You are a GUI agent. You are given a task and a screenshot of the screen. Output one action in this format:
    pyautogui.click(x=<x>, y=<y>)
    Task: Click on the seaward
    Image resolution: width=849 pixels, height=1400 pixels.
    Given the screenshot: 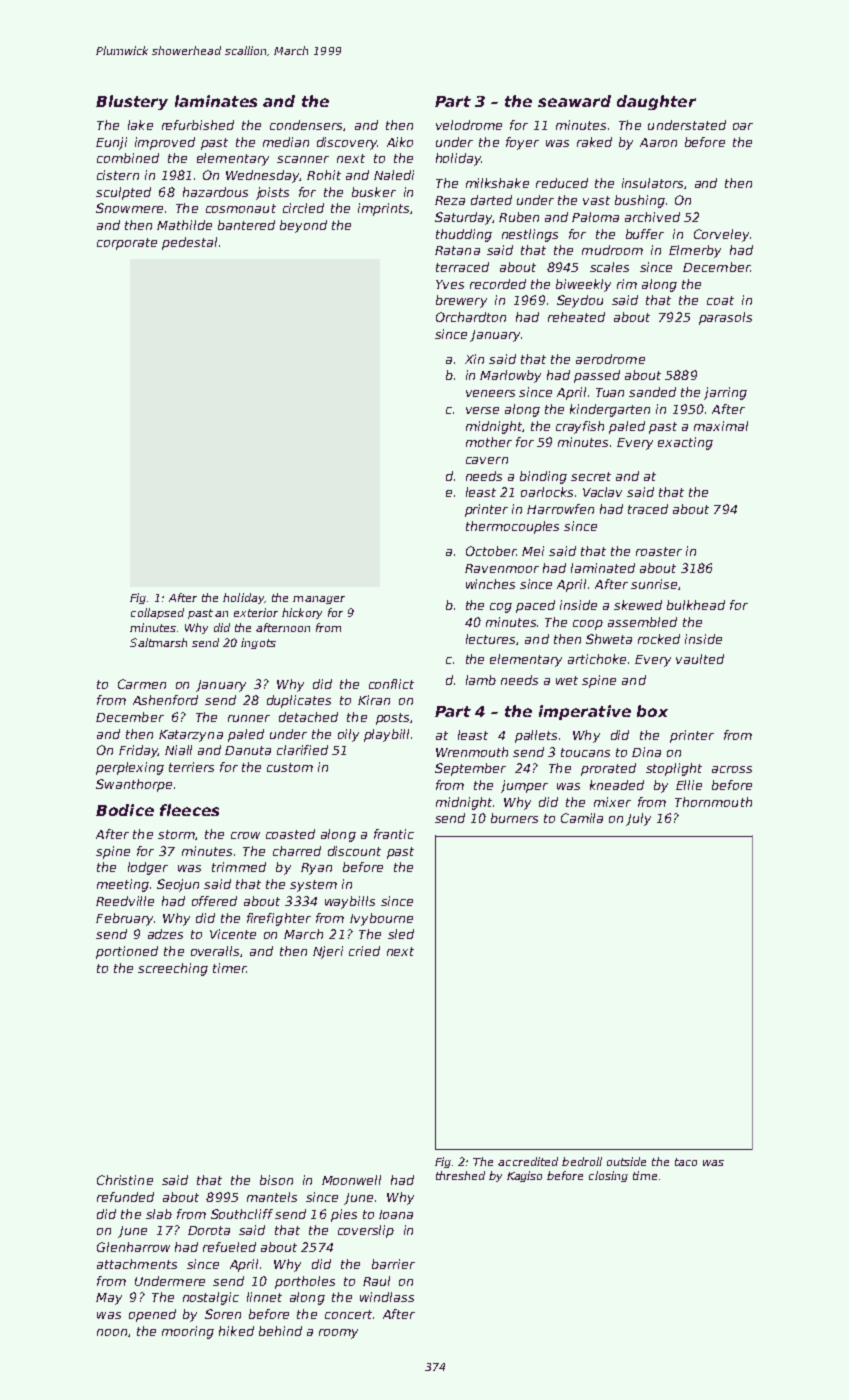 What is the action you would take?
    pyautogui.click(x=574, y=101)
